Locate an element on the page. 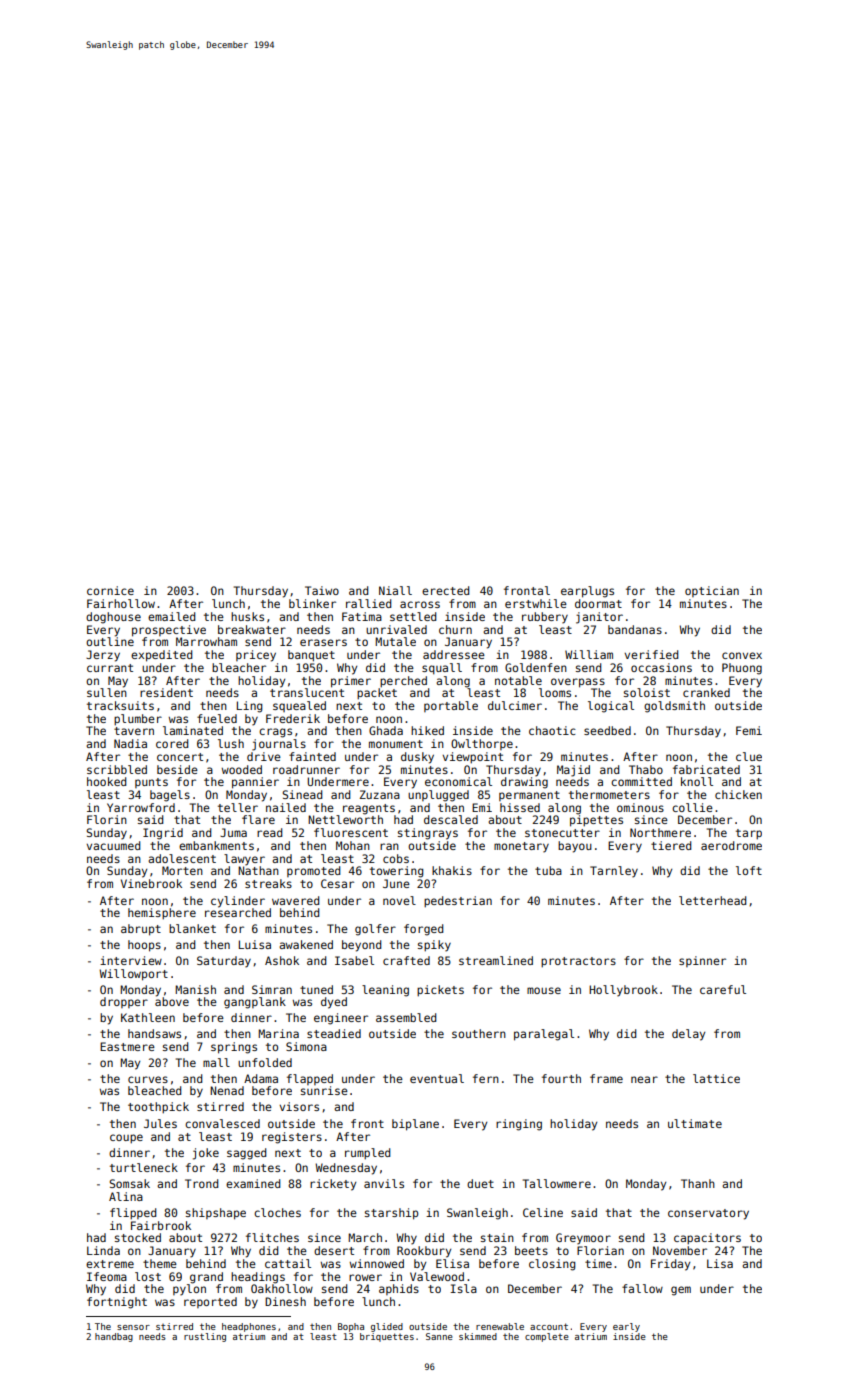 This image has height=1400, width=849. abrupt is located at coordinates (141, 930).
